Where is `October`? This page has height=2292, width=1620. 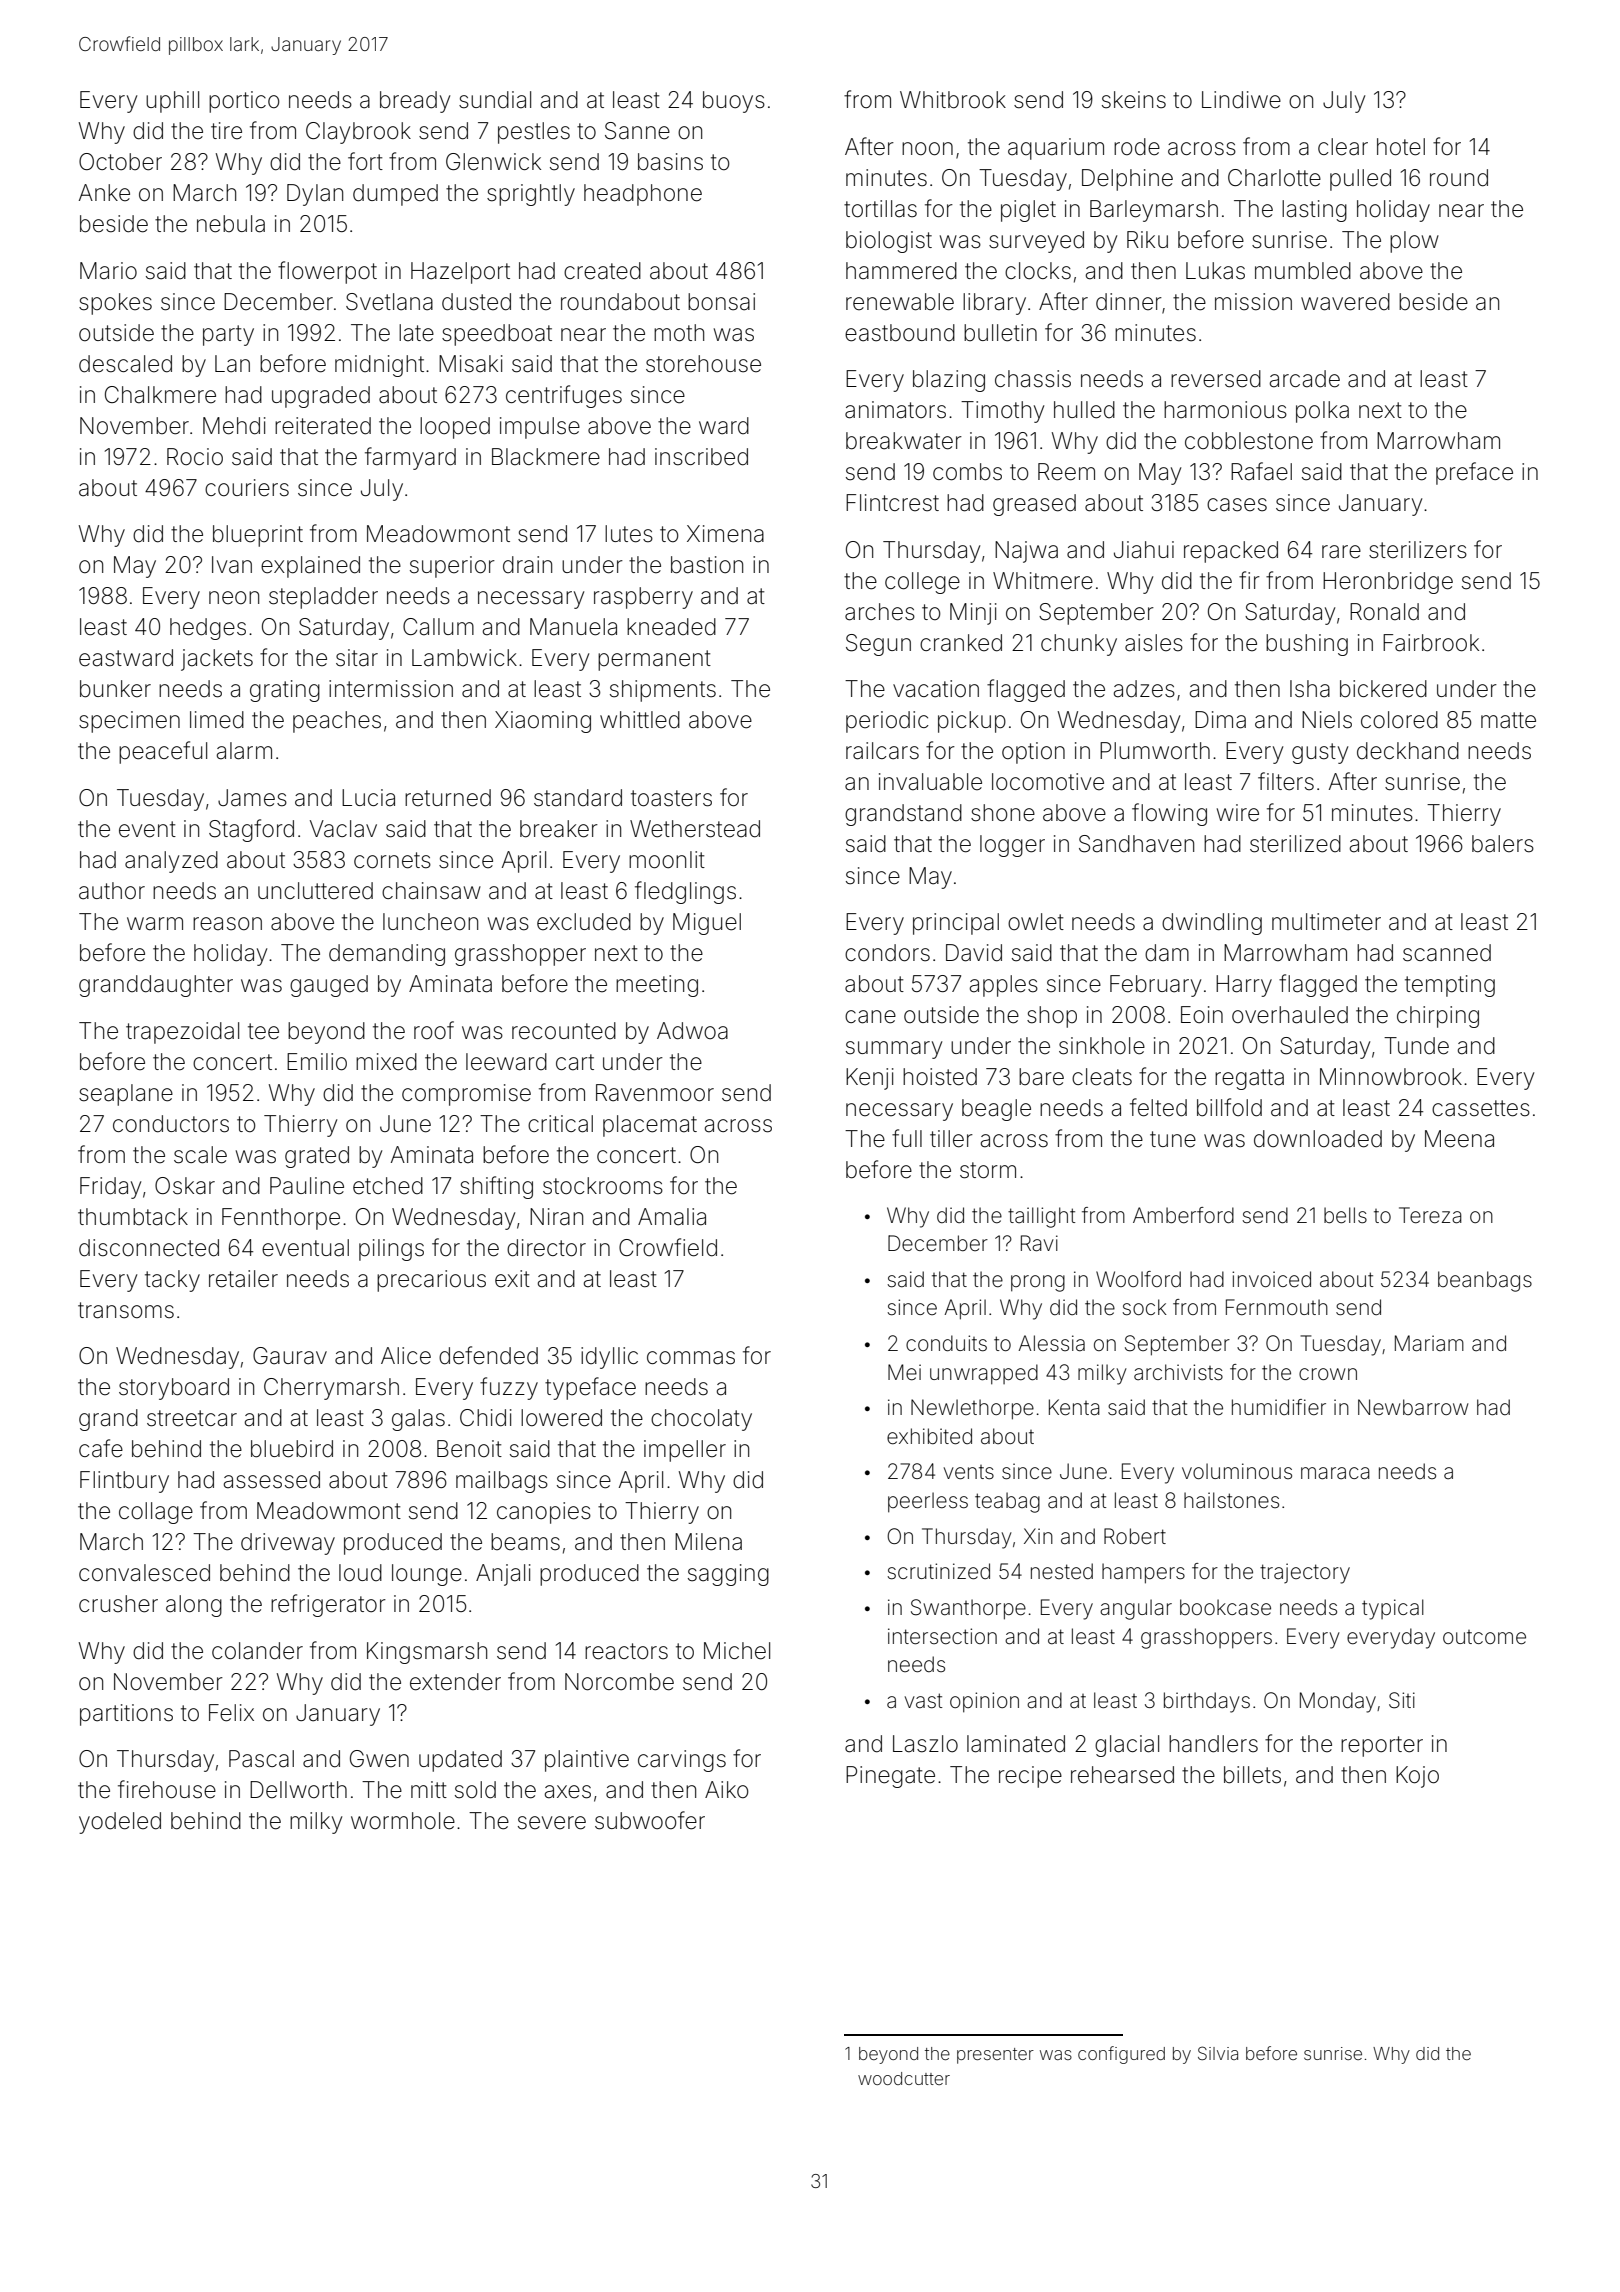 October is located at coordinates (120, 162).
